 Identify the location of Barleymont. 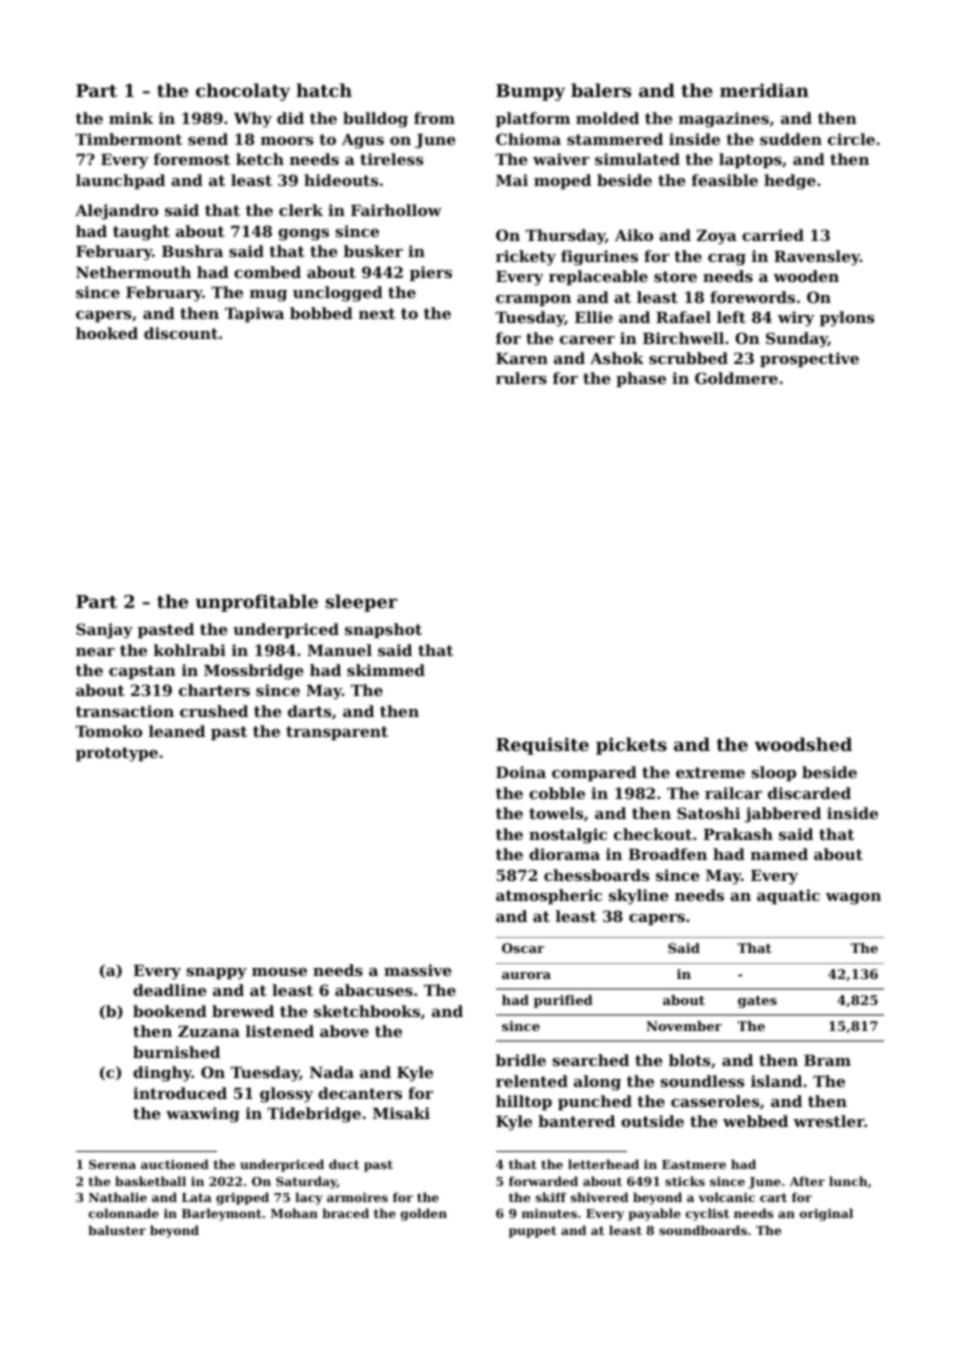
(222, 1214).
